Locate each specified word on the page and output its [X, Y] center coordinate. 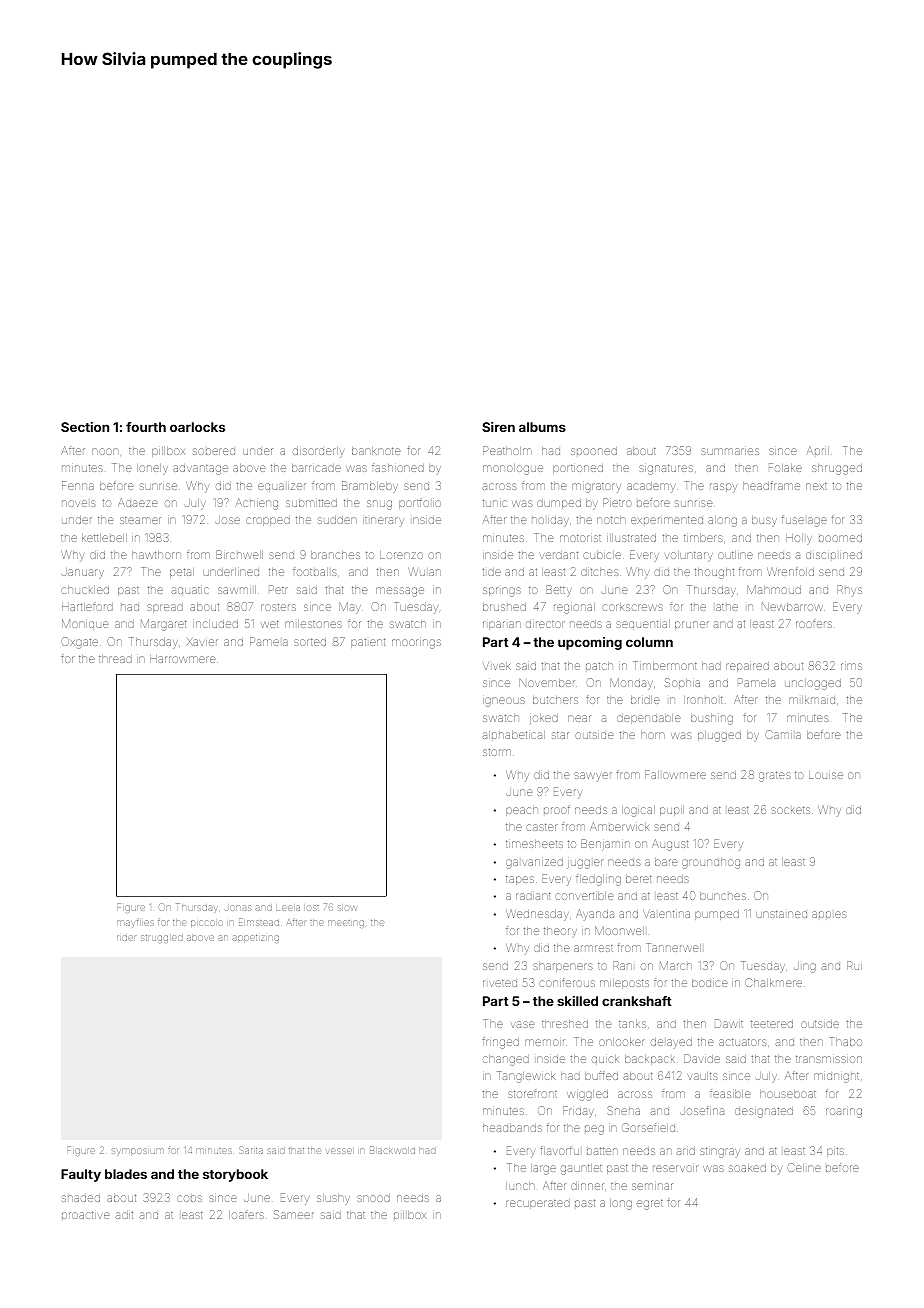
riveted [500, 983]
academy [651, 487]
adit [124, 1215]
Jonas [238, 908]
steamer [140, 520]
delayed [671, 1043]
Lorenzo [401, 555]
